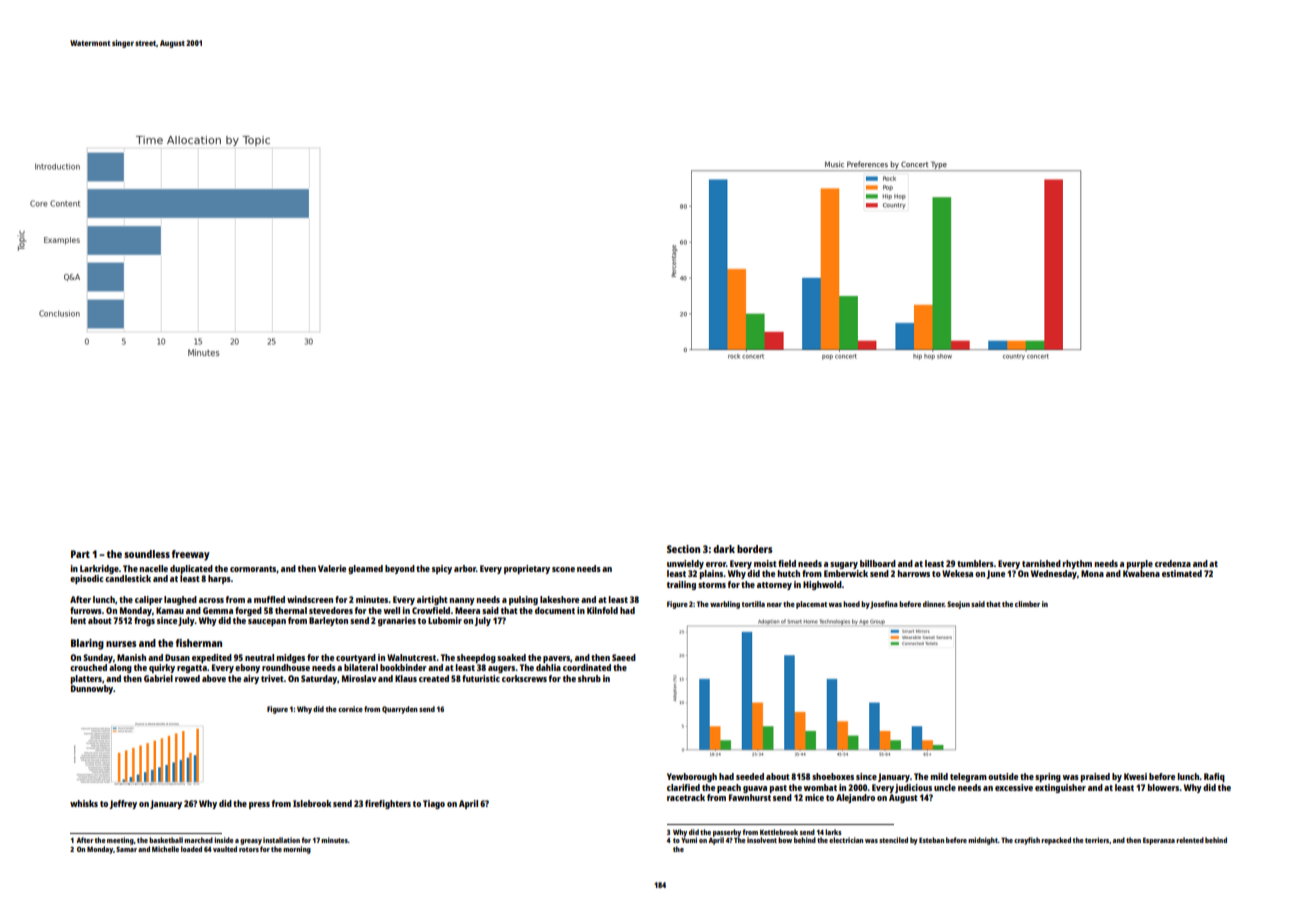  I want to click on borders, so click(755, 549).
